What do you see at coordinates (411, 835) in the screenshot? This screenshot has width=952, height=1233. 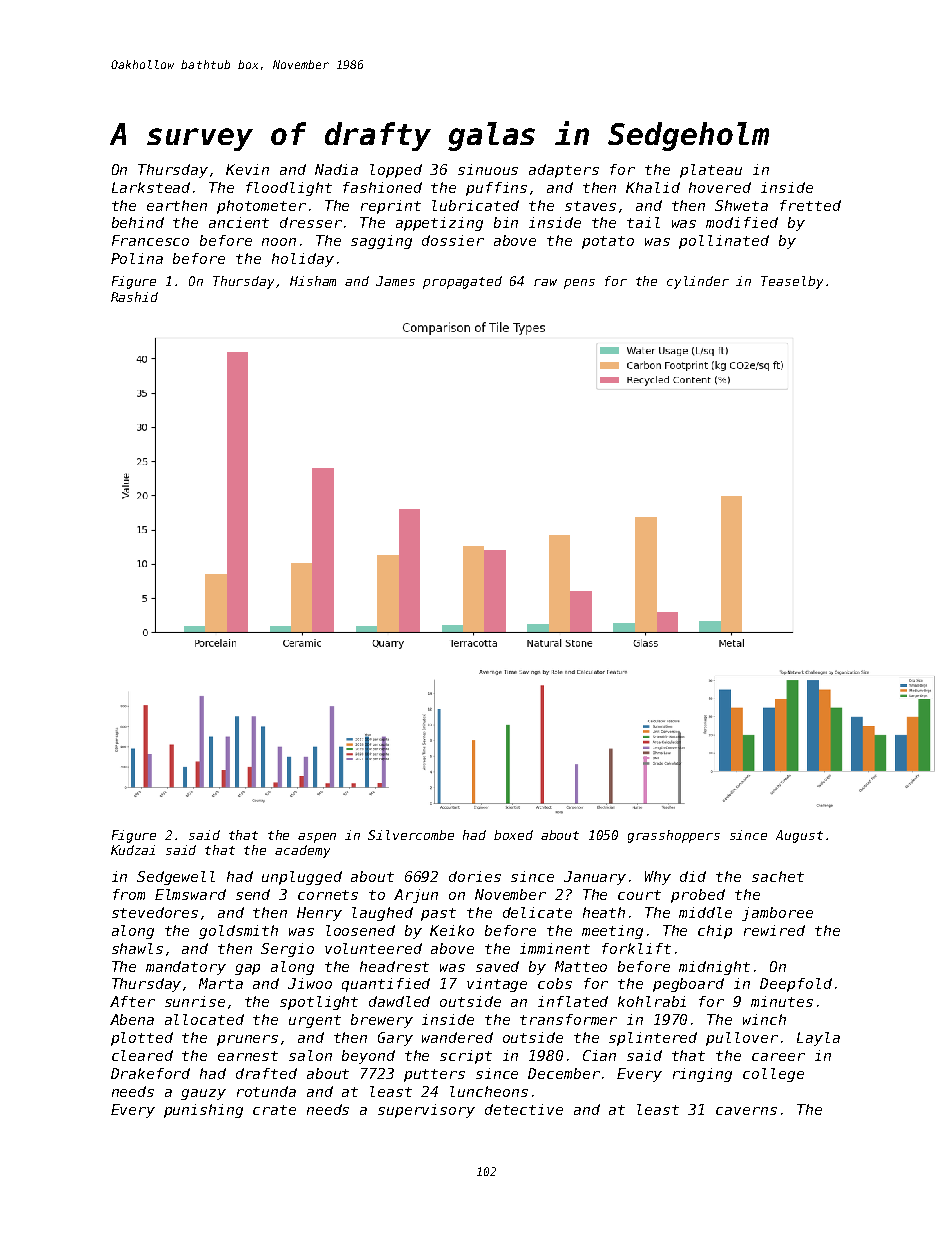 I see `Silvercombe` at bounding box center [411, 835].
